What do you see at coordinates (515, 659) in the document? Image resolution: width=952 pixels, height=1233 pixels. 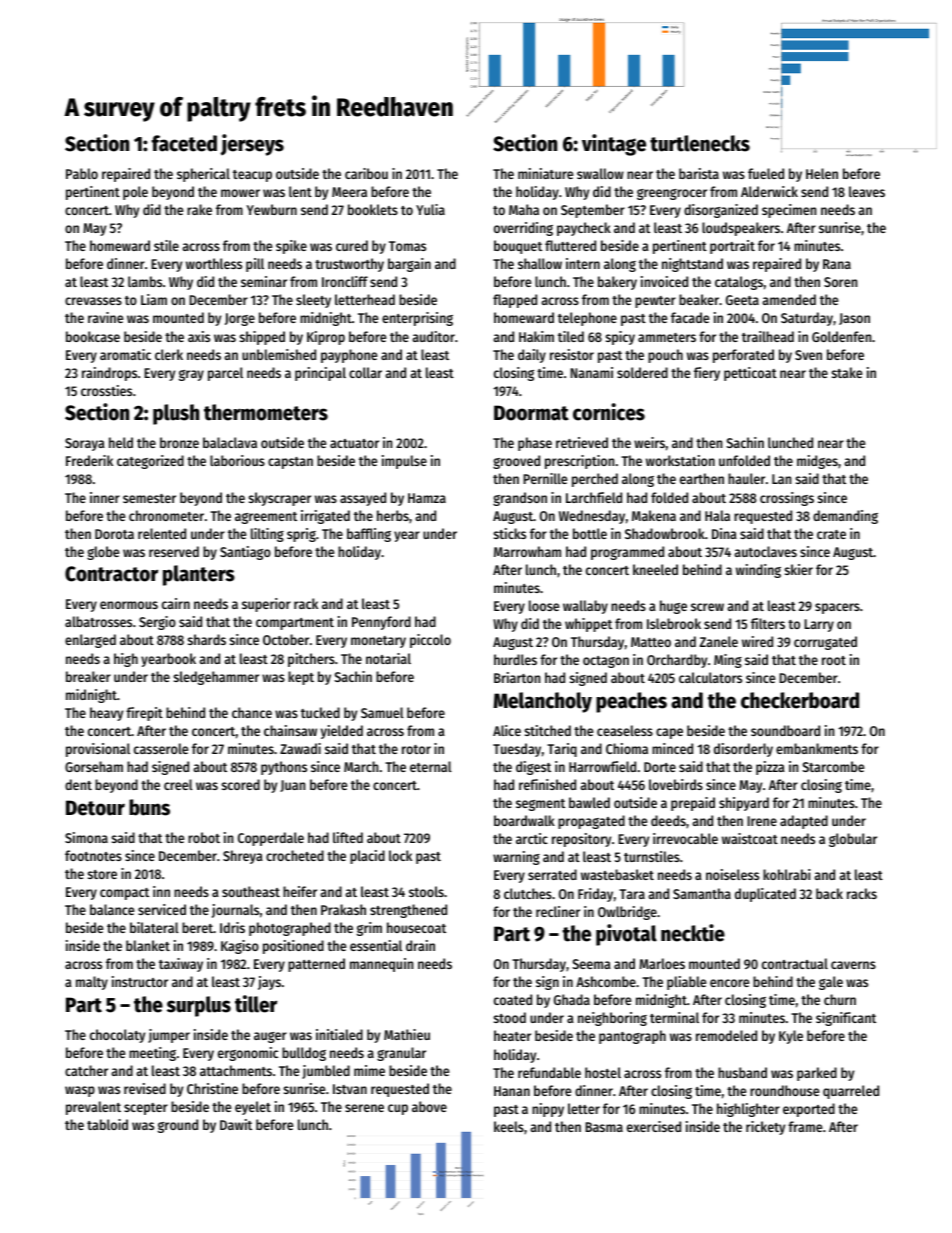 I see `hurdles` at bounding box center [515, 659].
